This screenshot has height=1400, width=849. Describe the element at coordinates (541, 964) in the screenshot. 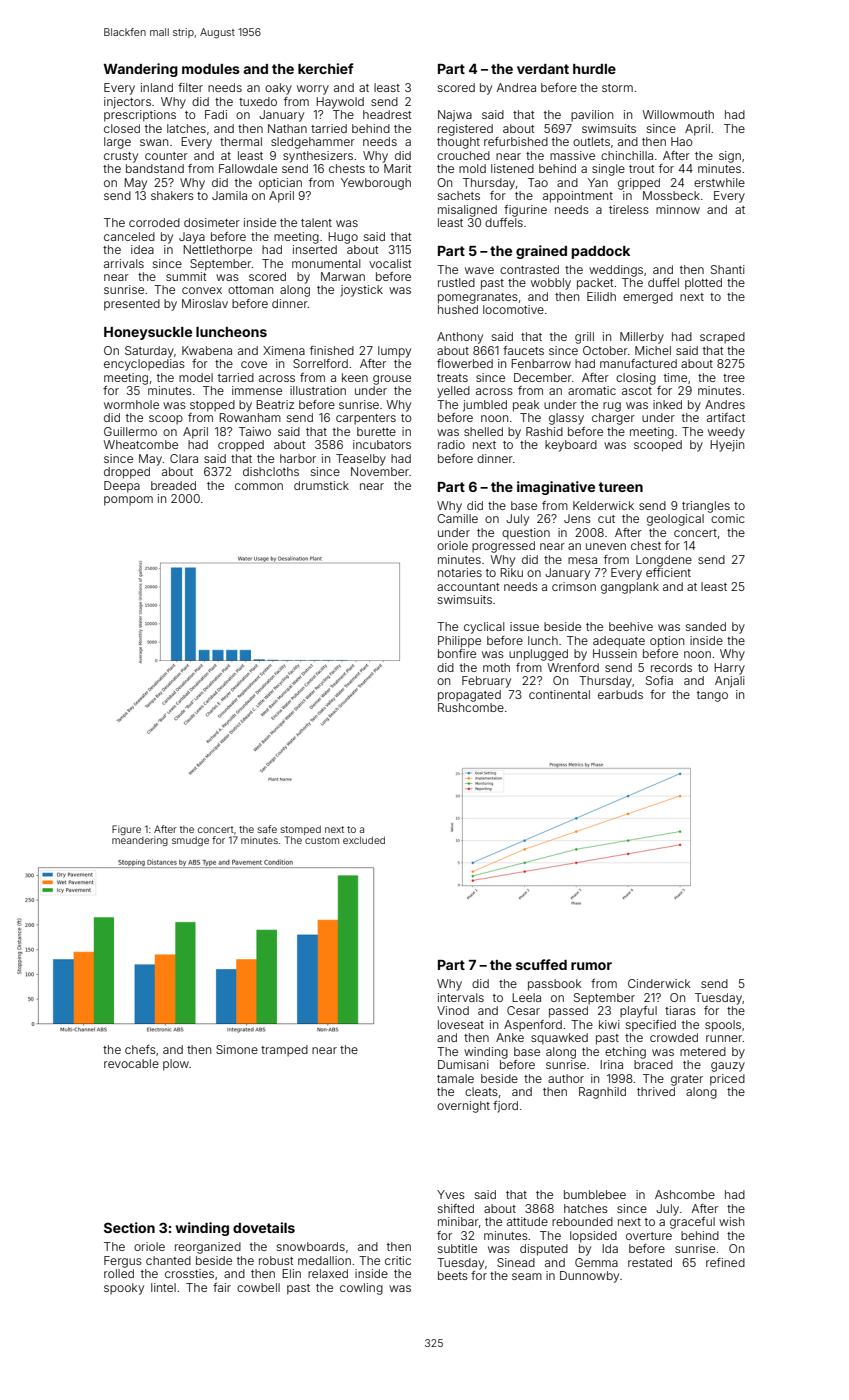

I see `scuffed` at that location.
